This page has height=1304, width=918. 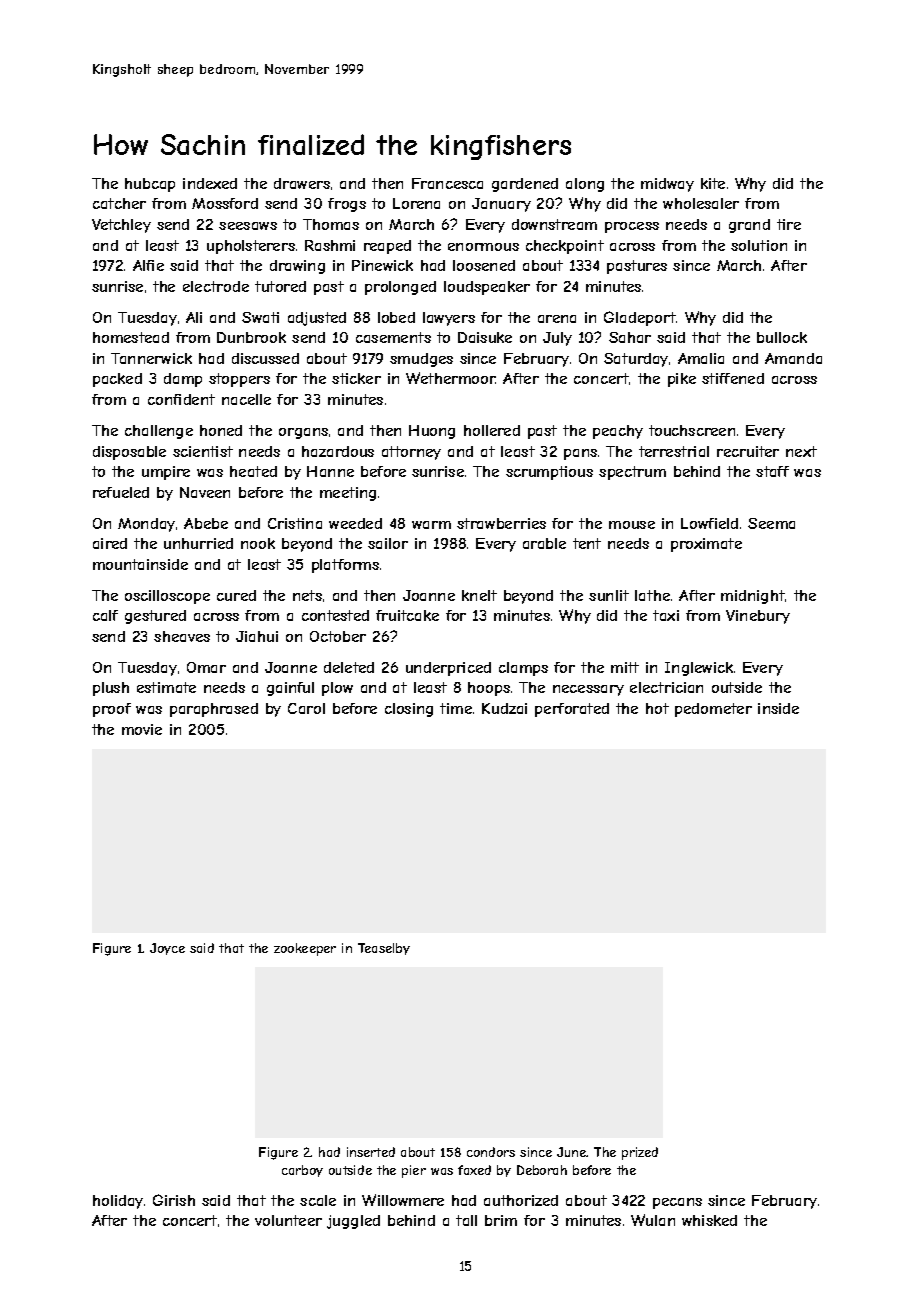 What do you see at coordinates (167, 949) in the page?
I see `Joyce` at bounding box center [167, 949].
